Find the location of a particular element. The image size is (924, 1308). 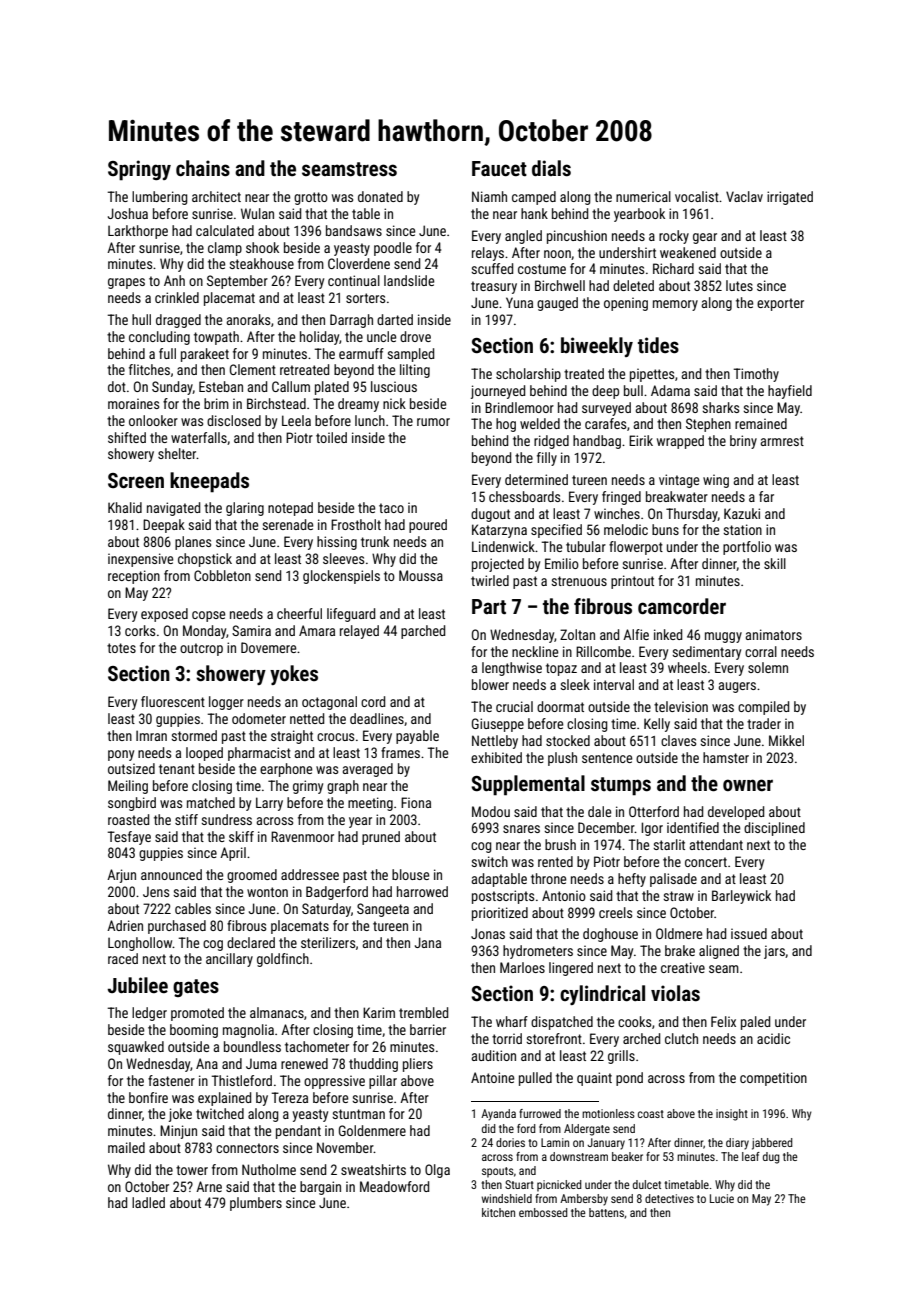

Lucie is located at coordinates (722, 1198).
